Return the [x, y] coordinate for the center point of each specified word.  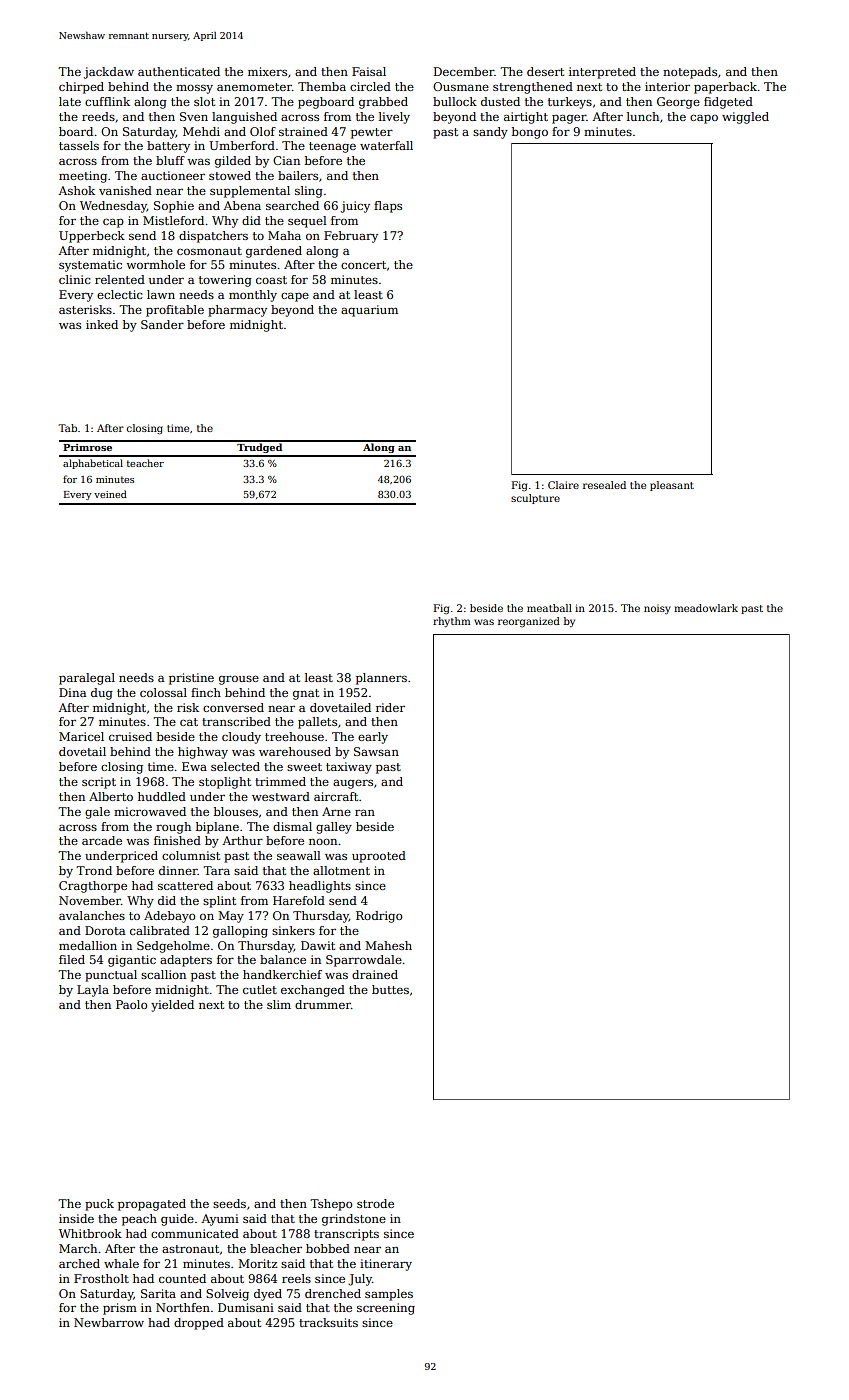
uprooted [379, 857]
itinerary [386, 1265]
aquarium [369, 311]
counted [182, 1278]
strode [375, 1203]
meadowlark [706, 608]
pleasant [672, 486]
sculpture [535, 499]
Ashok [76, 190]
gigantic [132, 961]
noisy [657, 609]
